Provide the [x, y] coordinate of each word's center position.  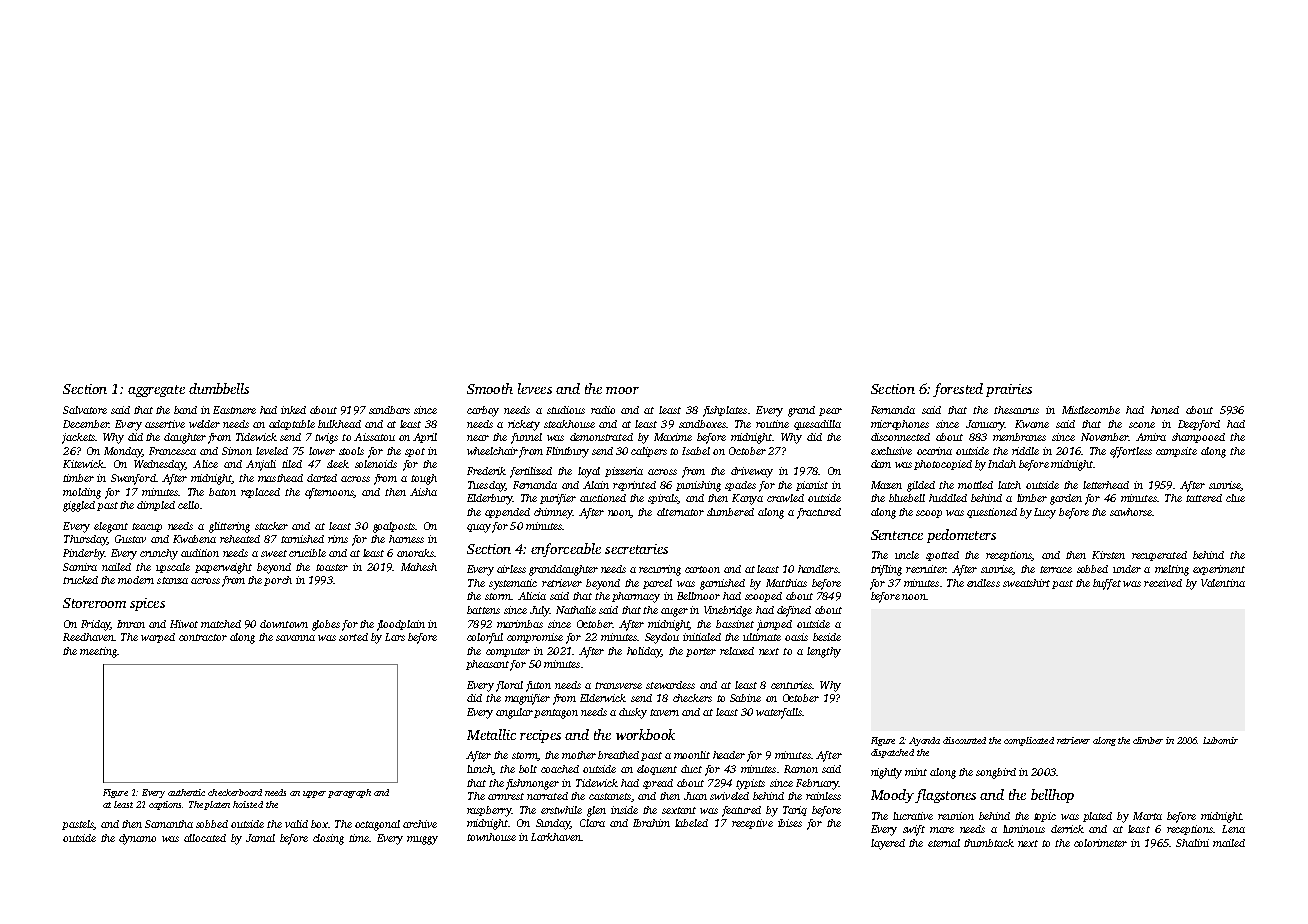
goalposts [394, 527]
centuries [791, 685]
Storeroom [94, 603]
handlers [818, 569]
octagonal [377, 825]
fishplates [725, 411]
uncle [907, 555]
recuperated [1159, 556]
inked [293, 410]
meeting [98, 652]
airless [511, 569]
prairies [1009, 390]
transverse [618, 685]
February [817, 784]
